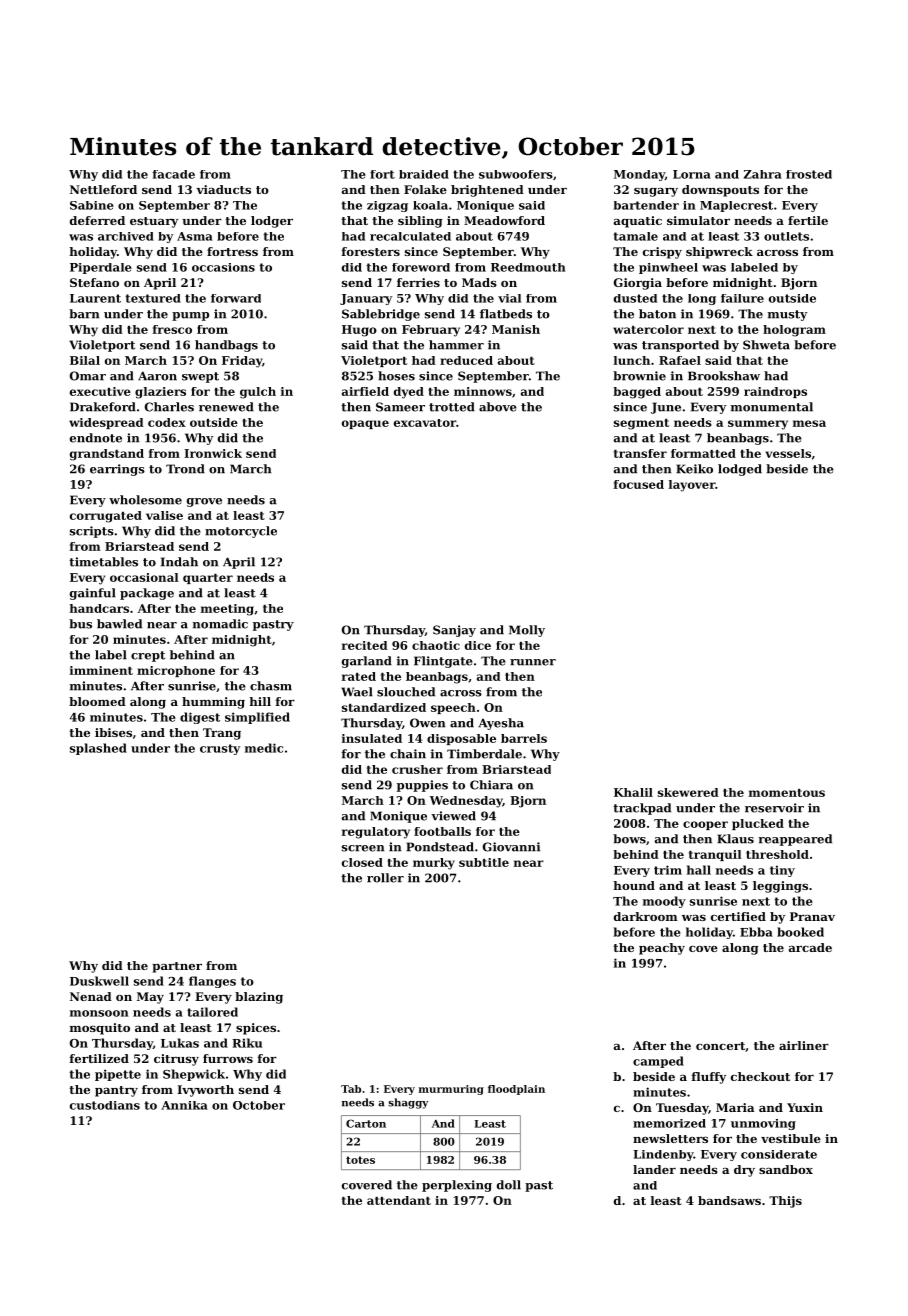 This page has height=1316, width=908. Describe the element at coordinates (381, 315) in the page. I see `Sablebridge` at that location.
